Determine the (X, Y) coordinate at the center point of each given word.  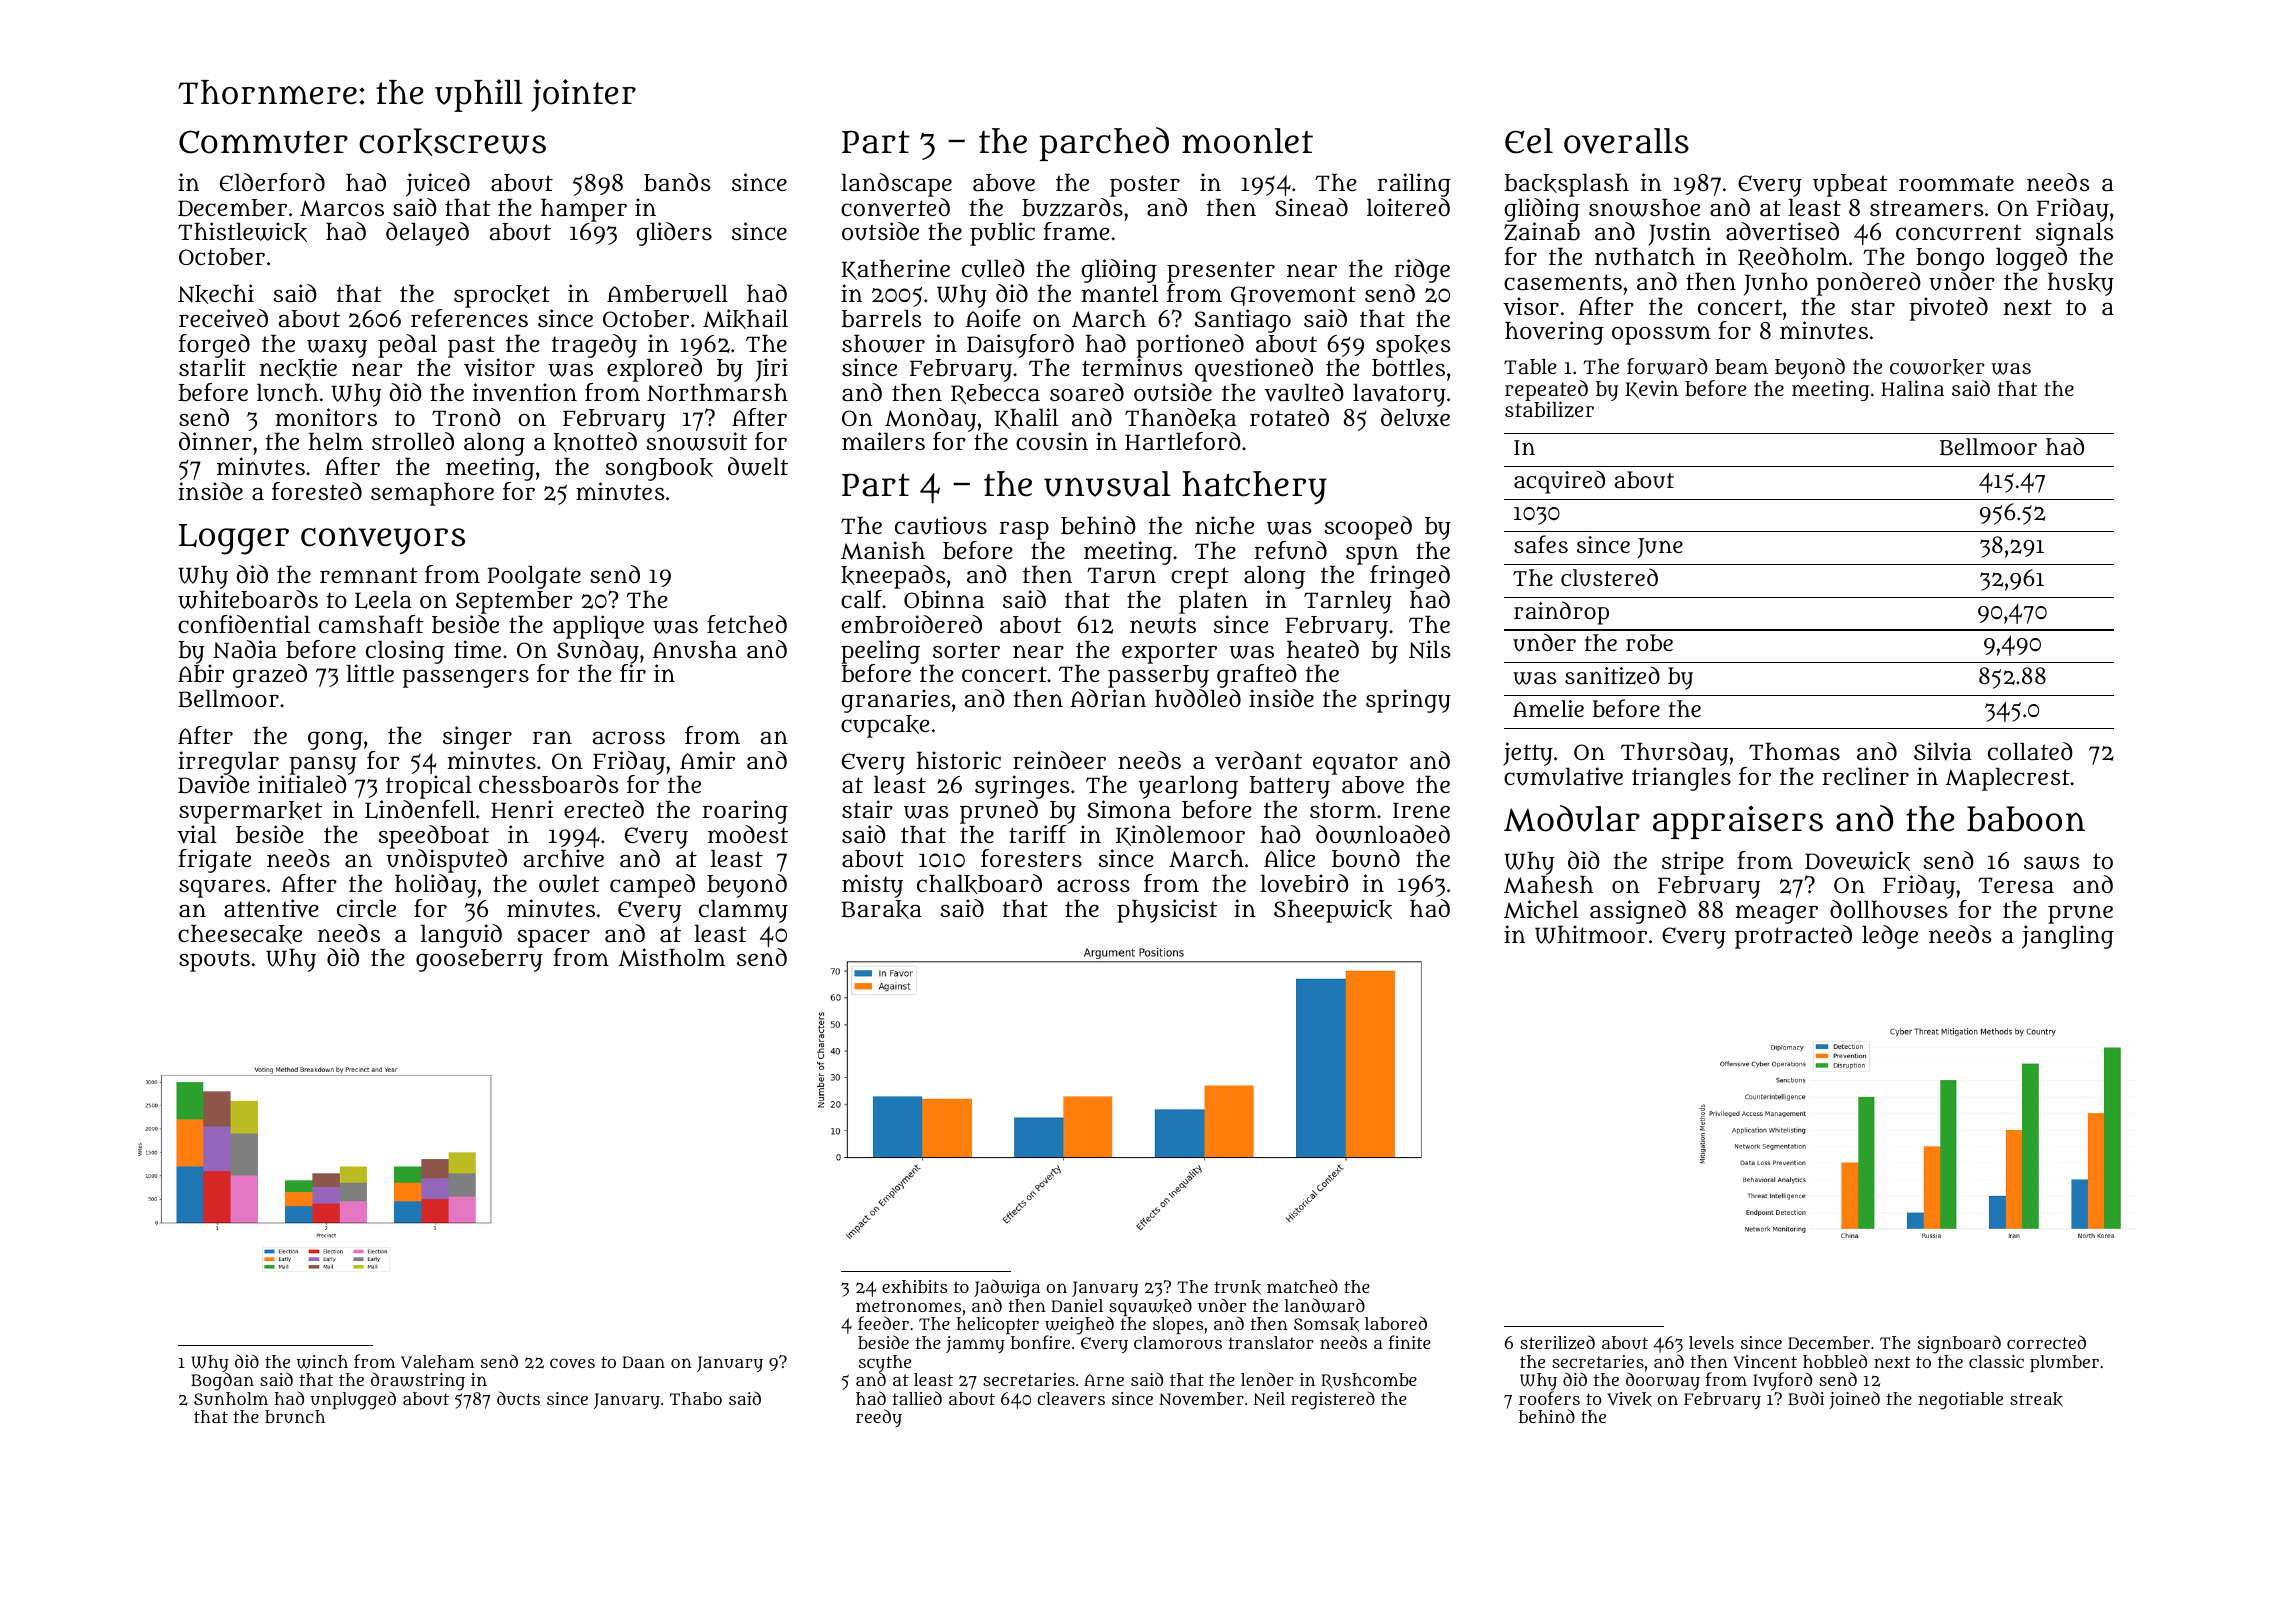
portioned (1190, 346)
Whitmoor (1591, 934)
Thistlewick (242, 232)
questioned (1254, 370)
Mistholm (672, 957)
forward (1667, 366)
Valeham (437, 1362)
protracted (1793, 937)
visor (1531, 306)
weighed (1079, 1326)
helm (336, 441)
